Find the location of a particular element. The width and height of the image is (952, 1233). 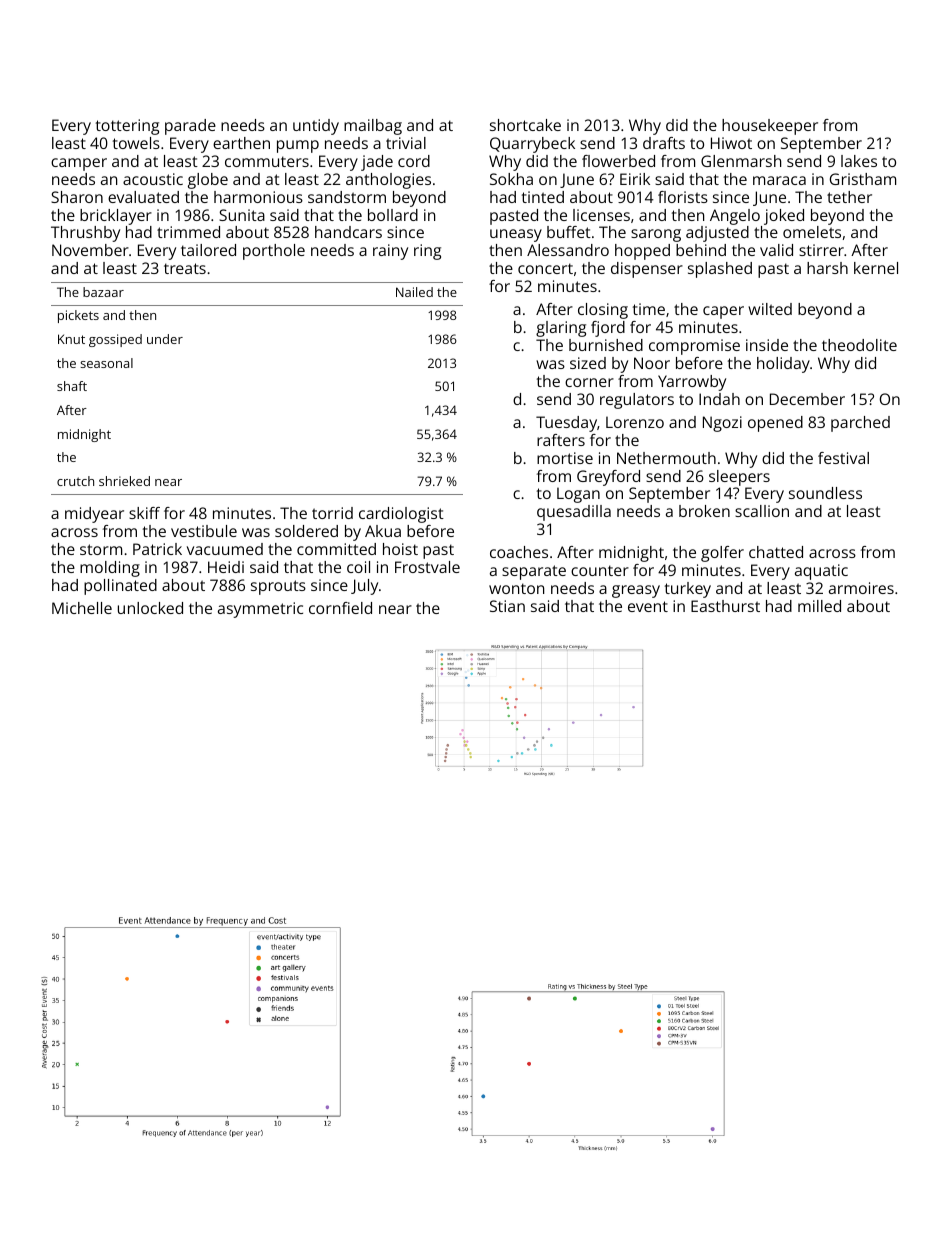

mailbag is located at coordinates (373, 127).
